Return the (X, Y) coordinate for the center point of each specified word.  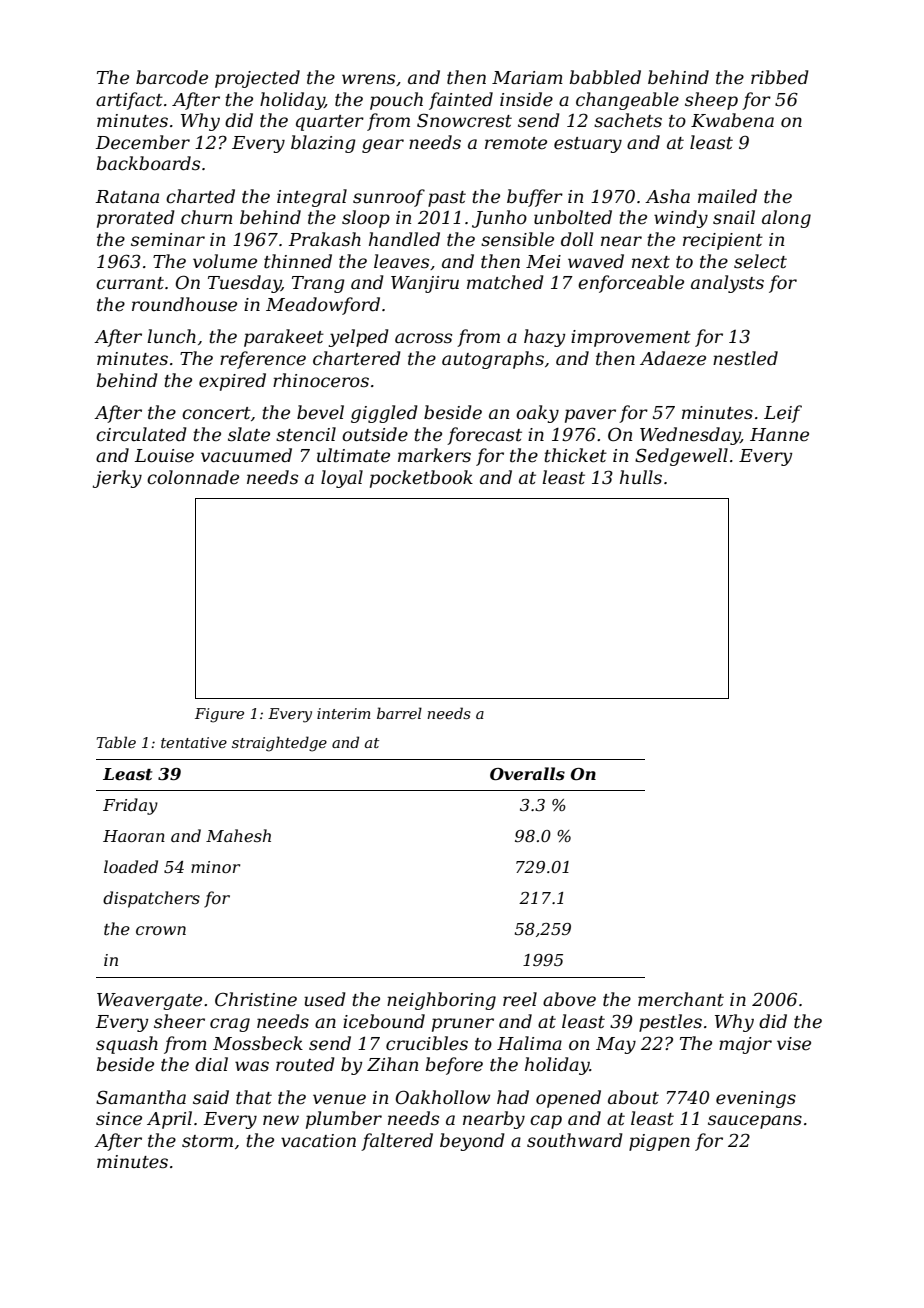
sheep (711, 101)
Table (116, 742)
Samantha (141, 1097)
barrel (399, 713)
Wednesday (690, 436)
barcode (172, 77)
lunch (171, 336)
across (423, 338)
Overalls (527, 773)
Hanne (779, 435)
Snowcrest (464, 120)
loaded (131, 866)
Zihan (392, 1064)
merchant (681, 999)
